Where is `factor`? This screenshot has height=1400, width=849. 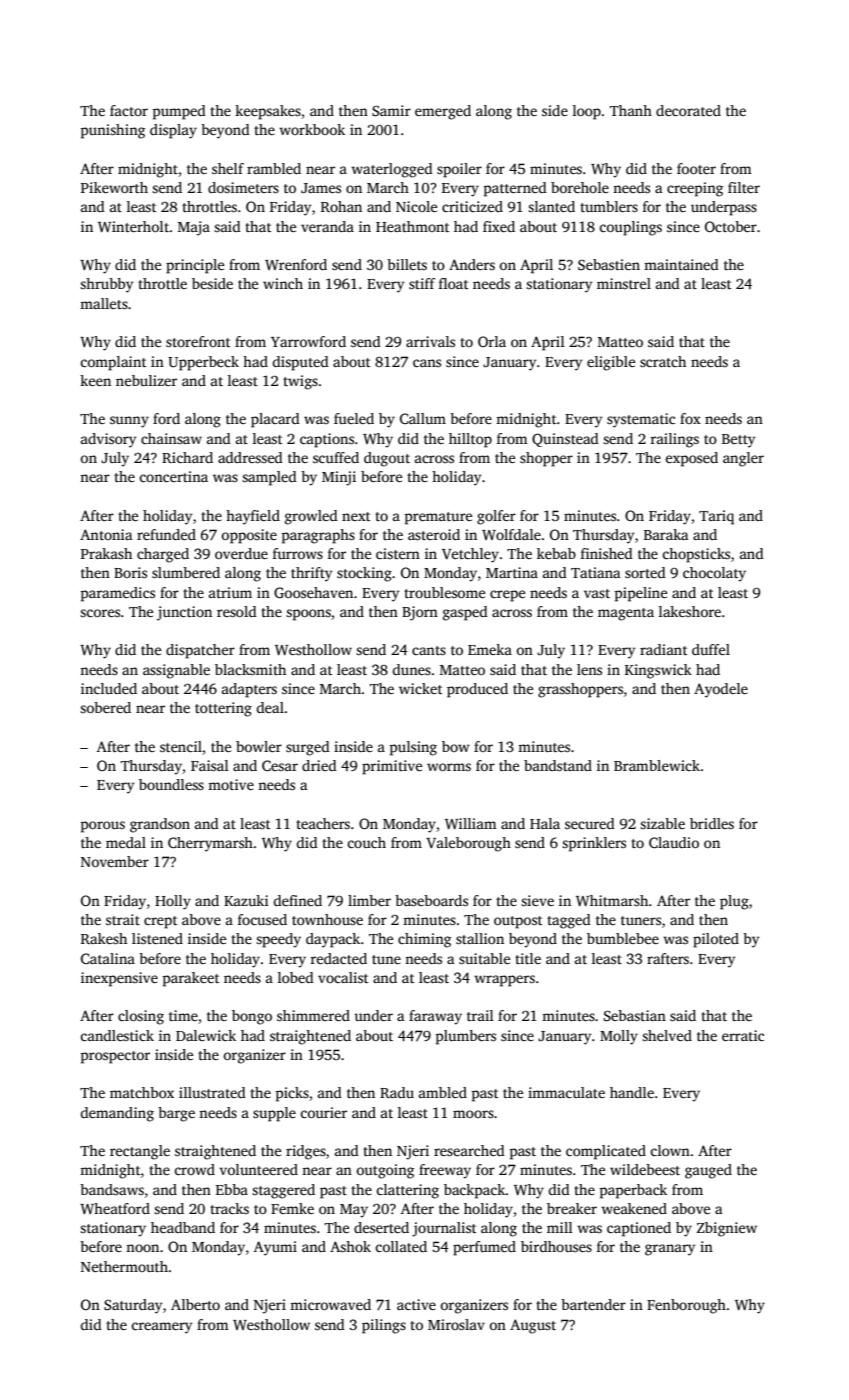 factor is located at coordinates (129, 110).
